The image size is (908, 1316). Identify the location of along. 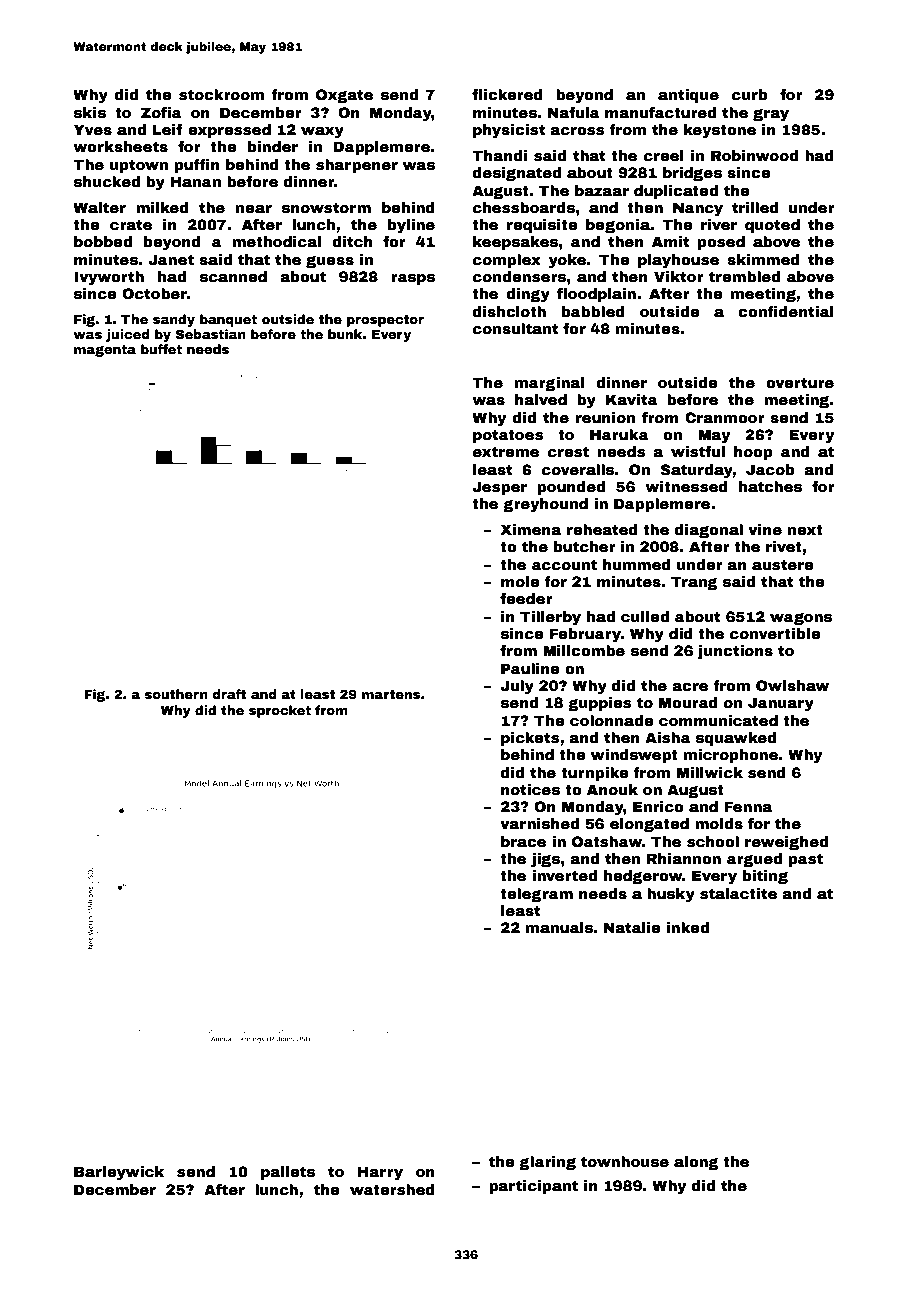
(696, 1163).
